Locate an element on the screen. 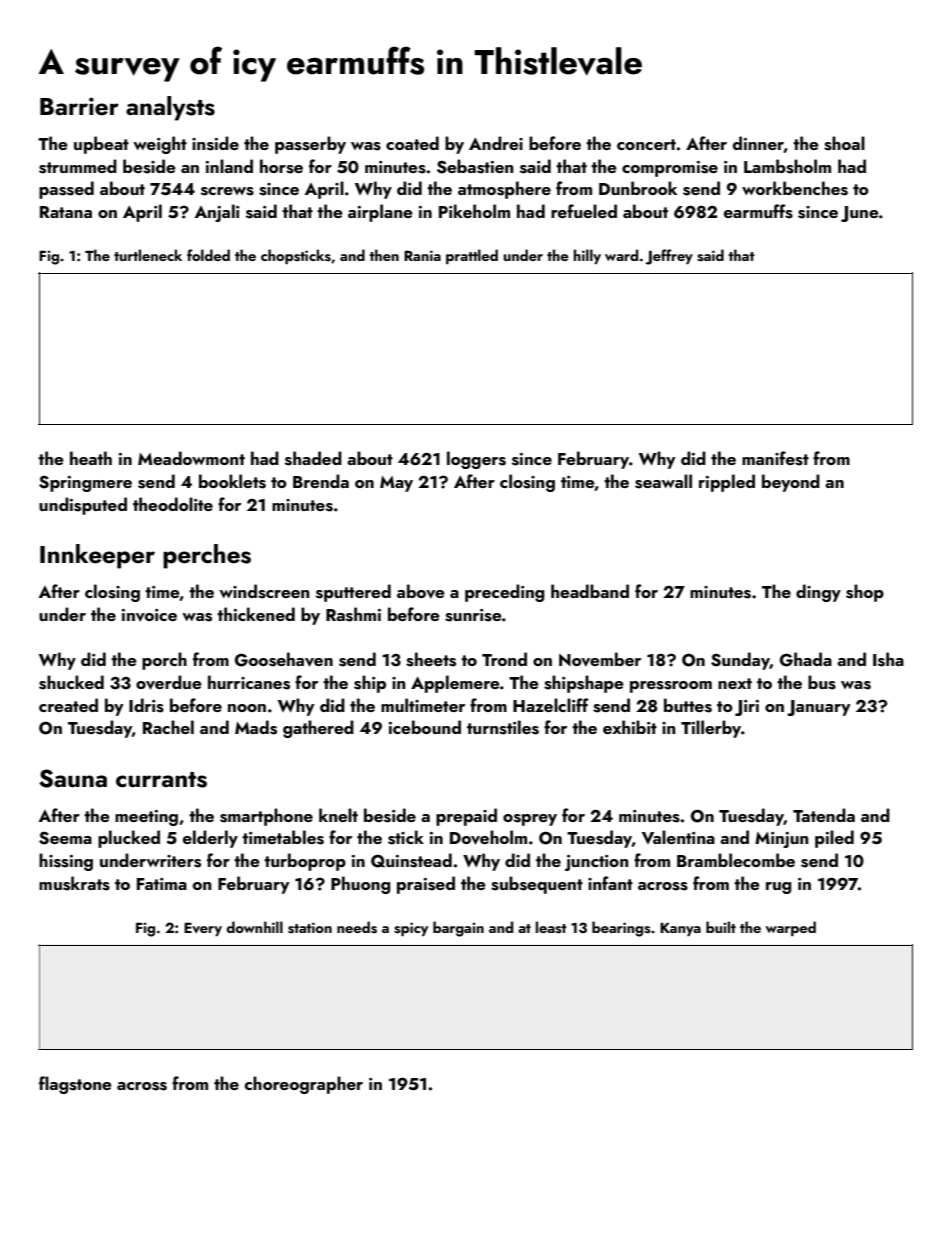 The image size is (952, 1233). Seema is located at coordinates (65, 838).
